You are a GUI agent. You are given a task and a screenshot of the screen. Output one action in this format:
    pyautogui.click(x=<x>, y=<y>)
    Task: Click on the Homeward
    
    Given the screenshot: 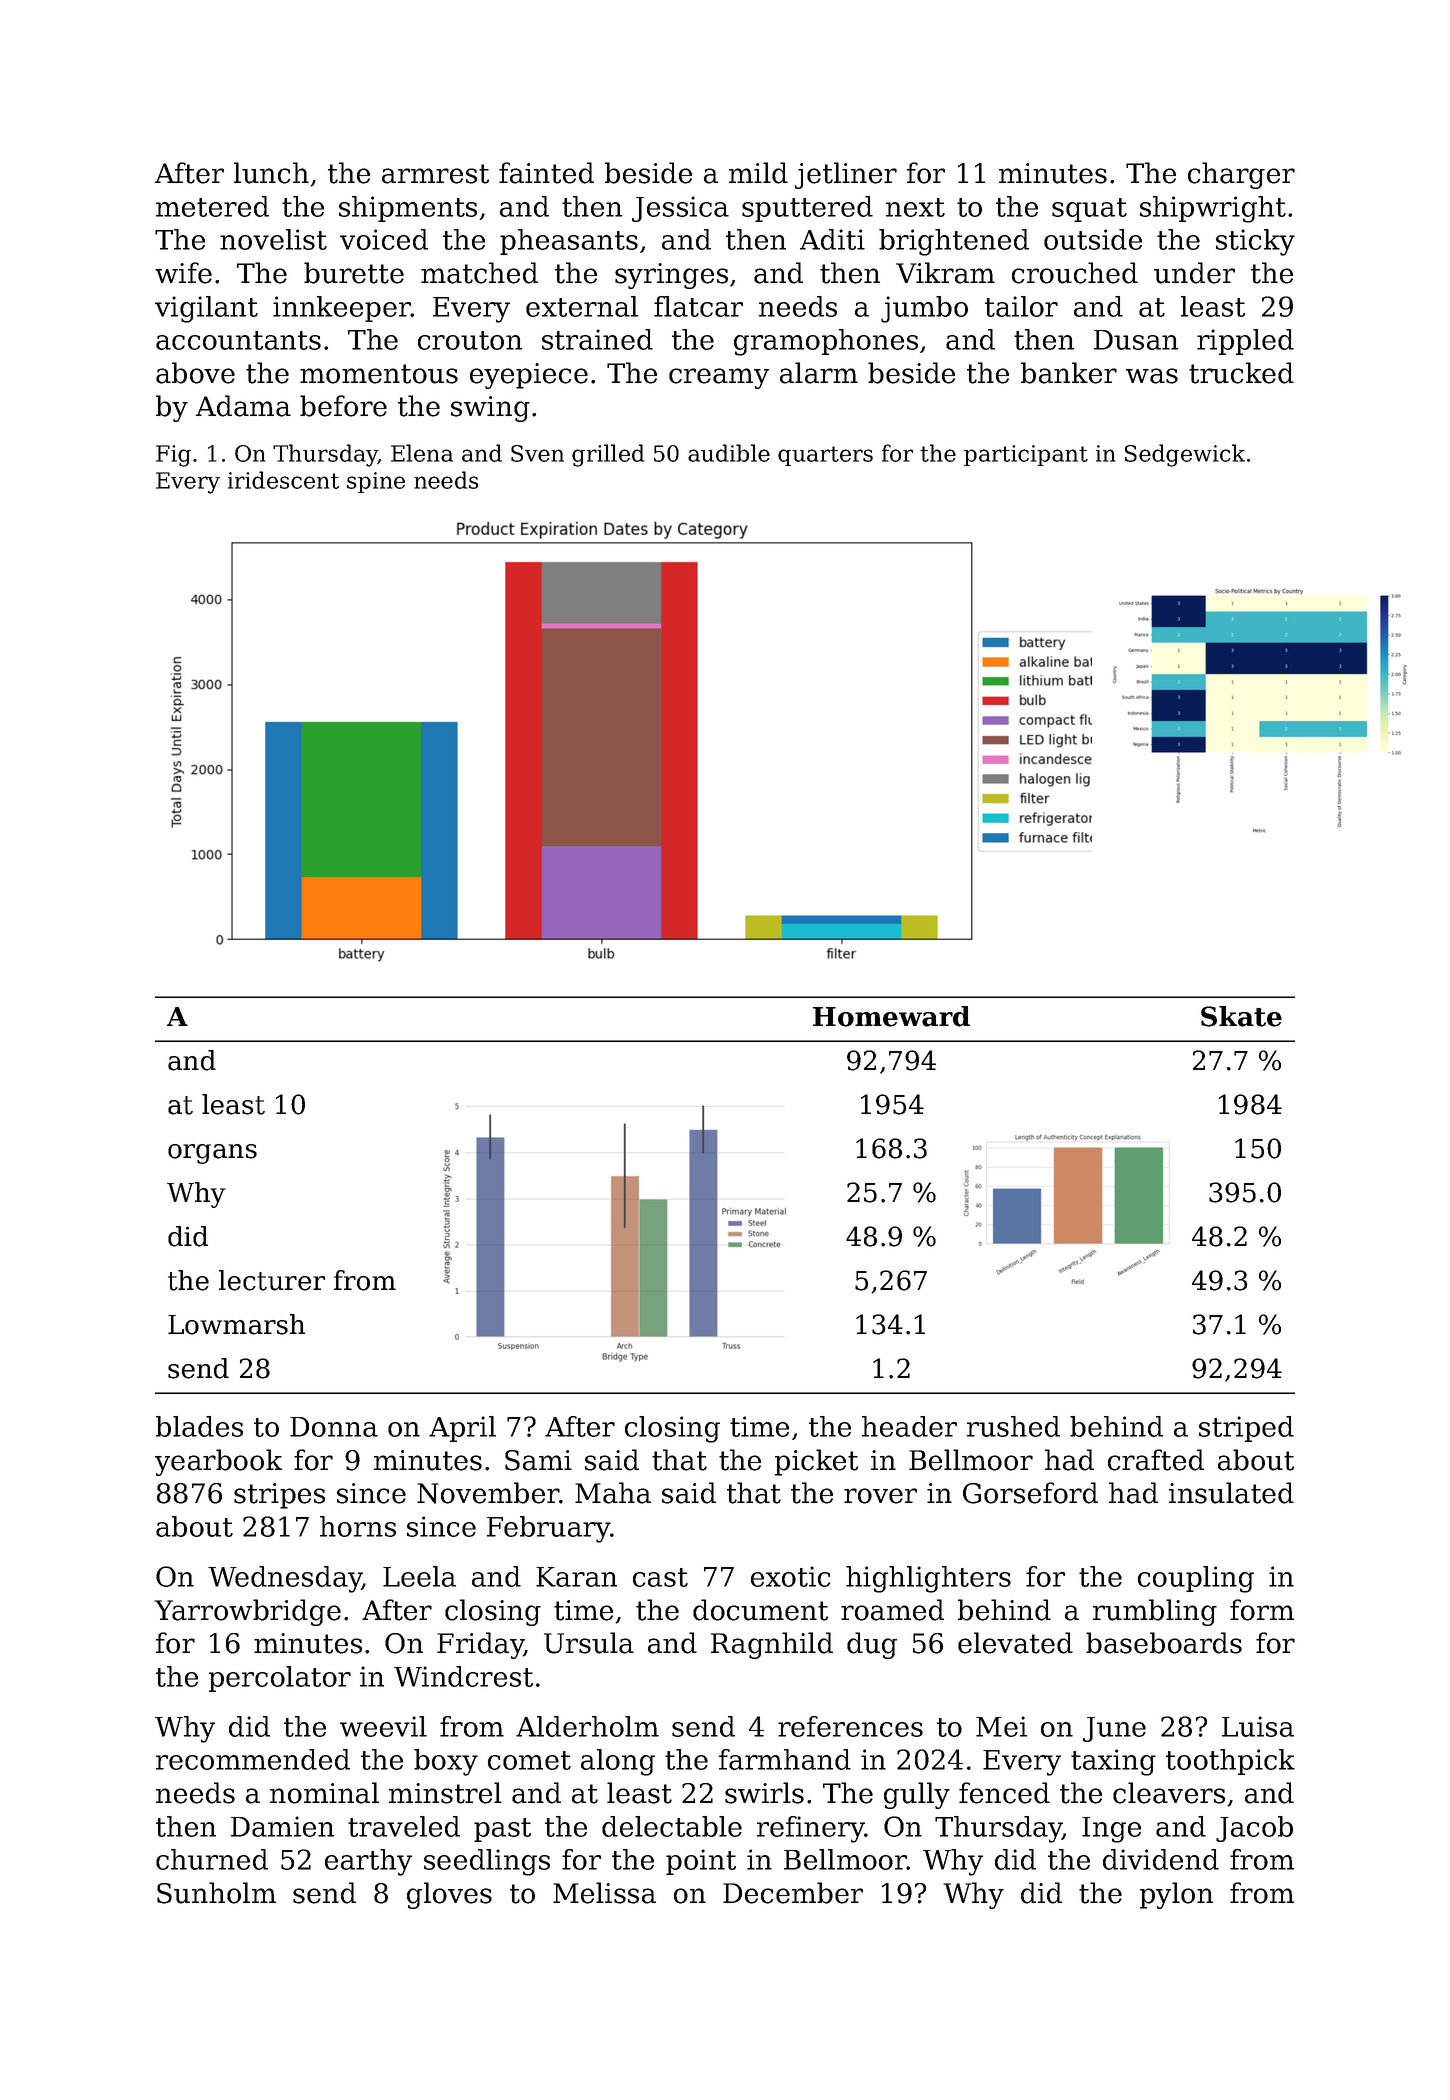 What is the action you would take?
    pyautogui.click(x=891, y=1016)
